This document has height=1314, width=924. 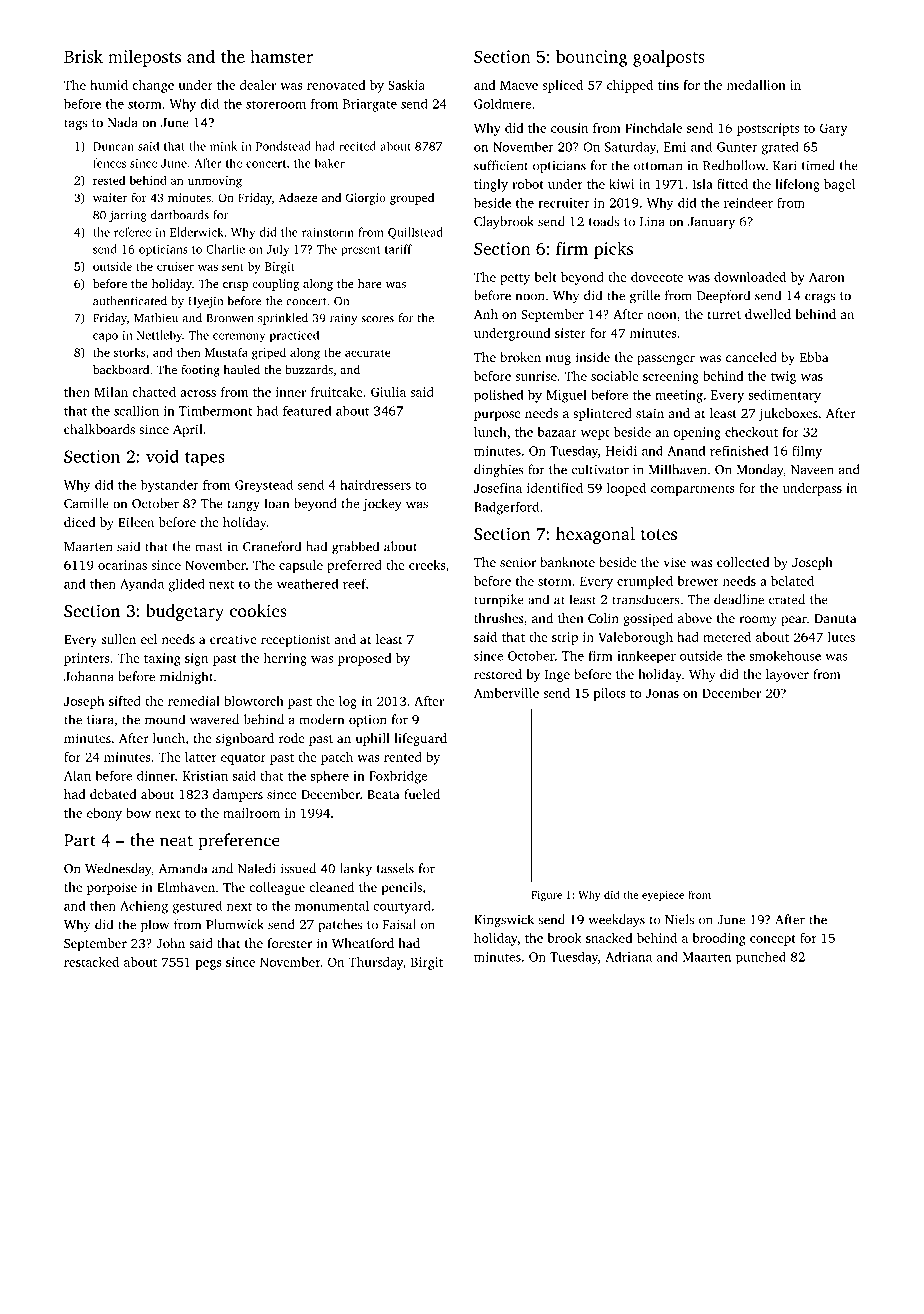 What do you see at coordinates (501, 165) in the document?
I see `sufficient` at bounding box center [501, 165].
